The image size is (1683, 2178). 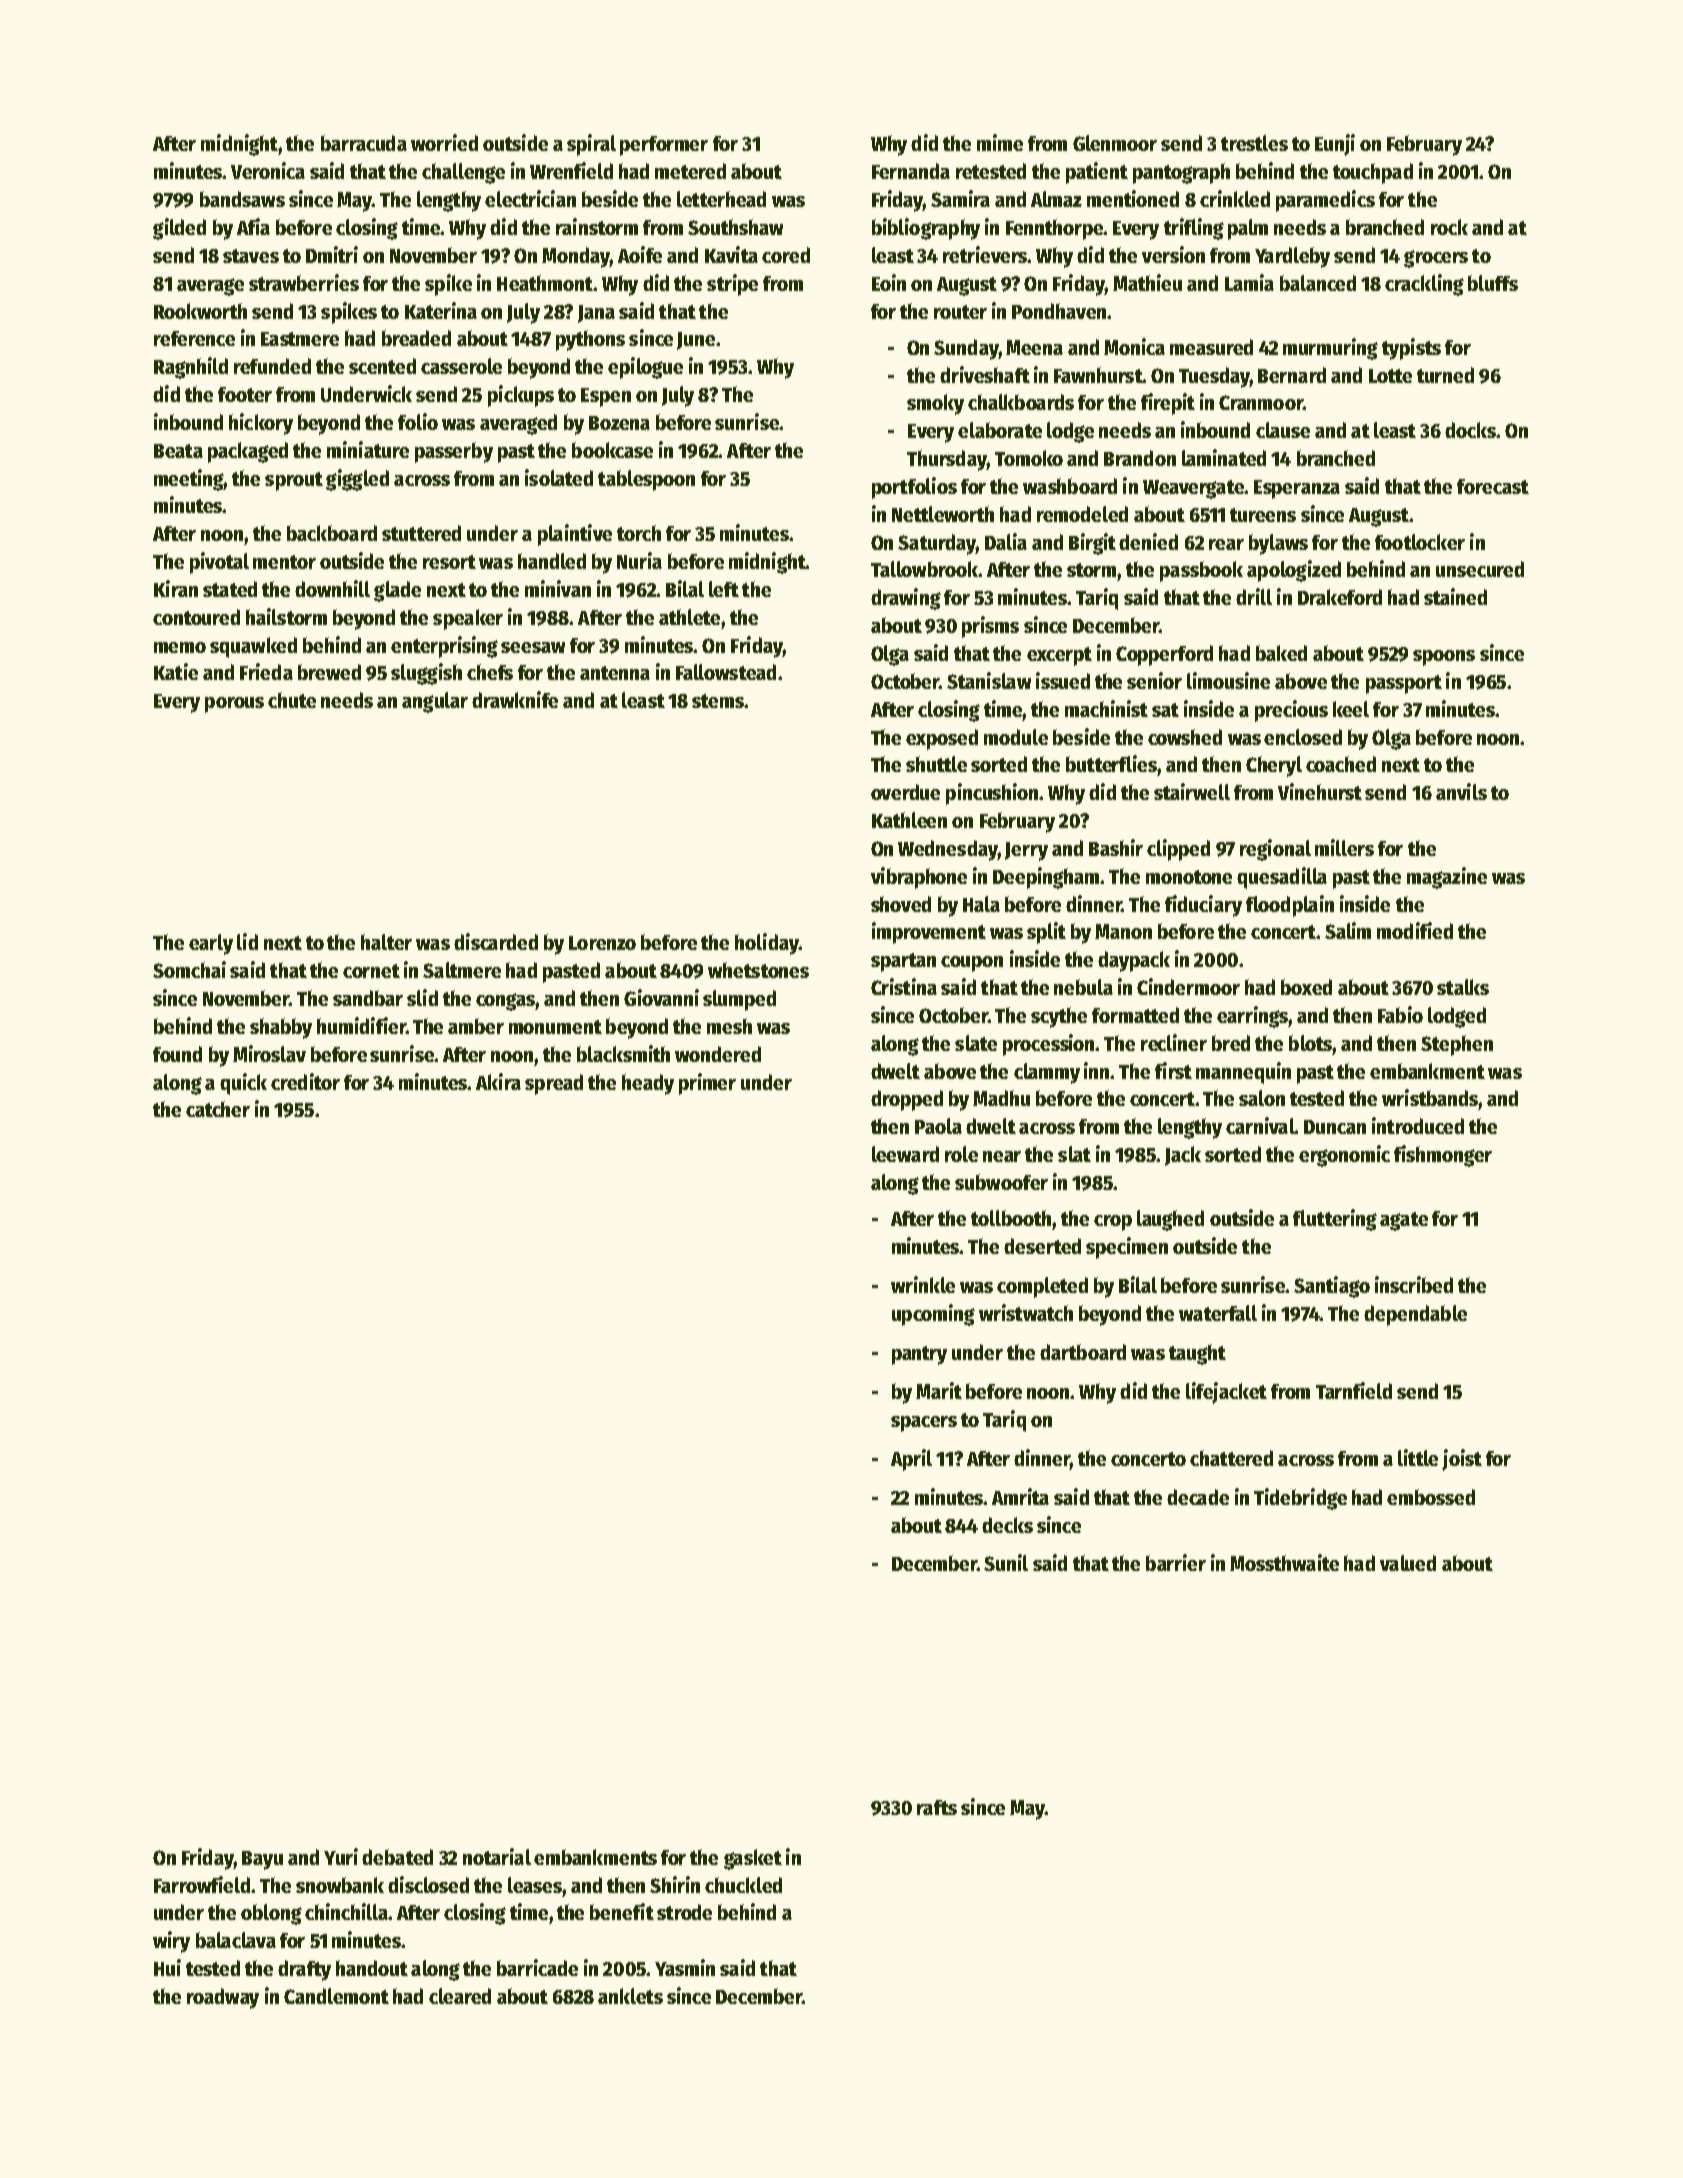 What do you see at coordinates (1000, 142) in the image?
I see `mime` at bounding box center [1000, 142].
